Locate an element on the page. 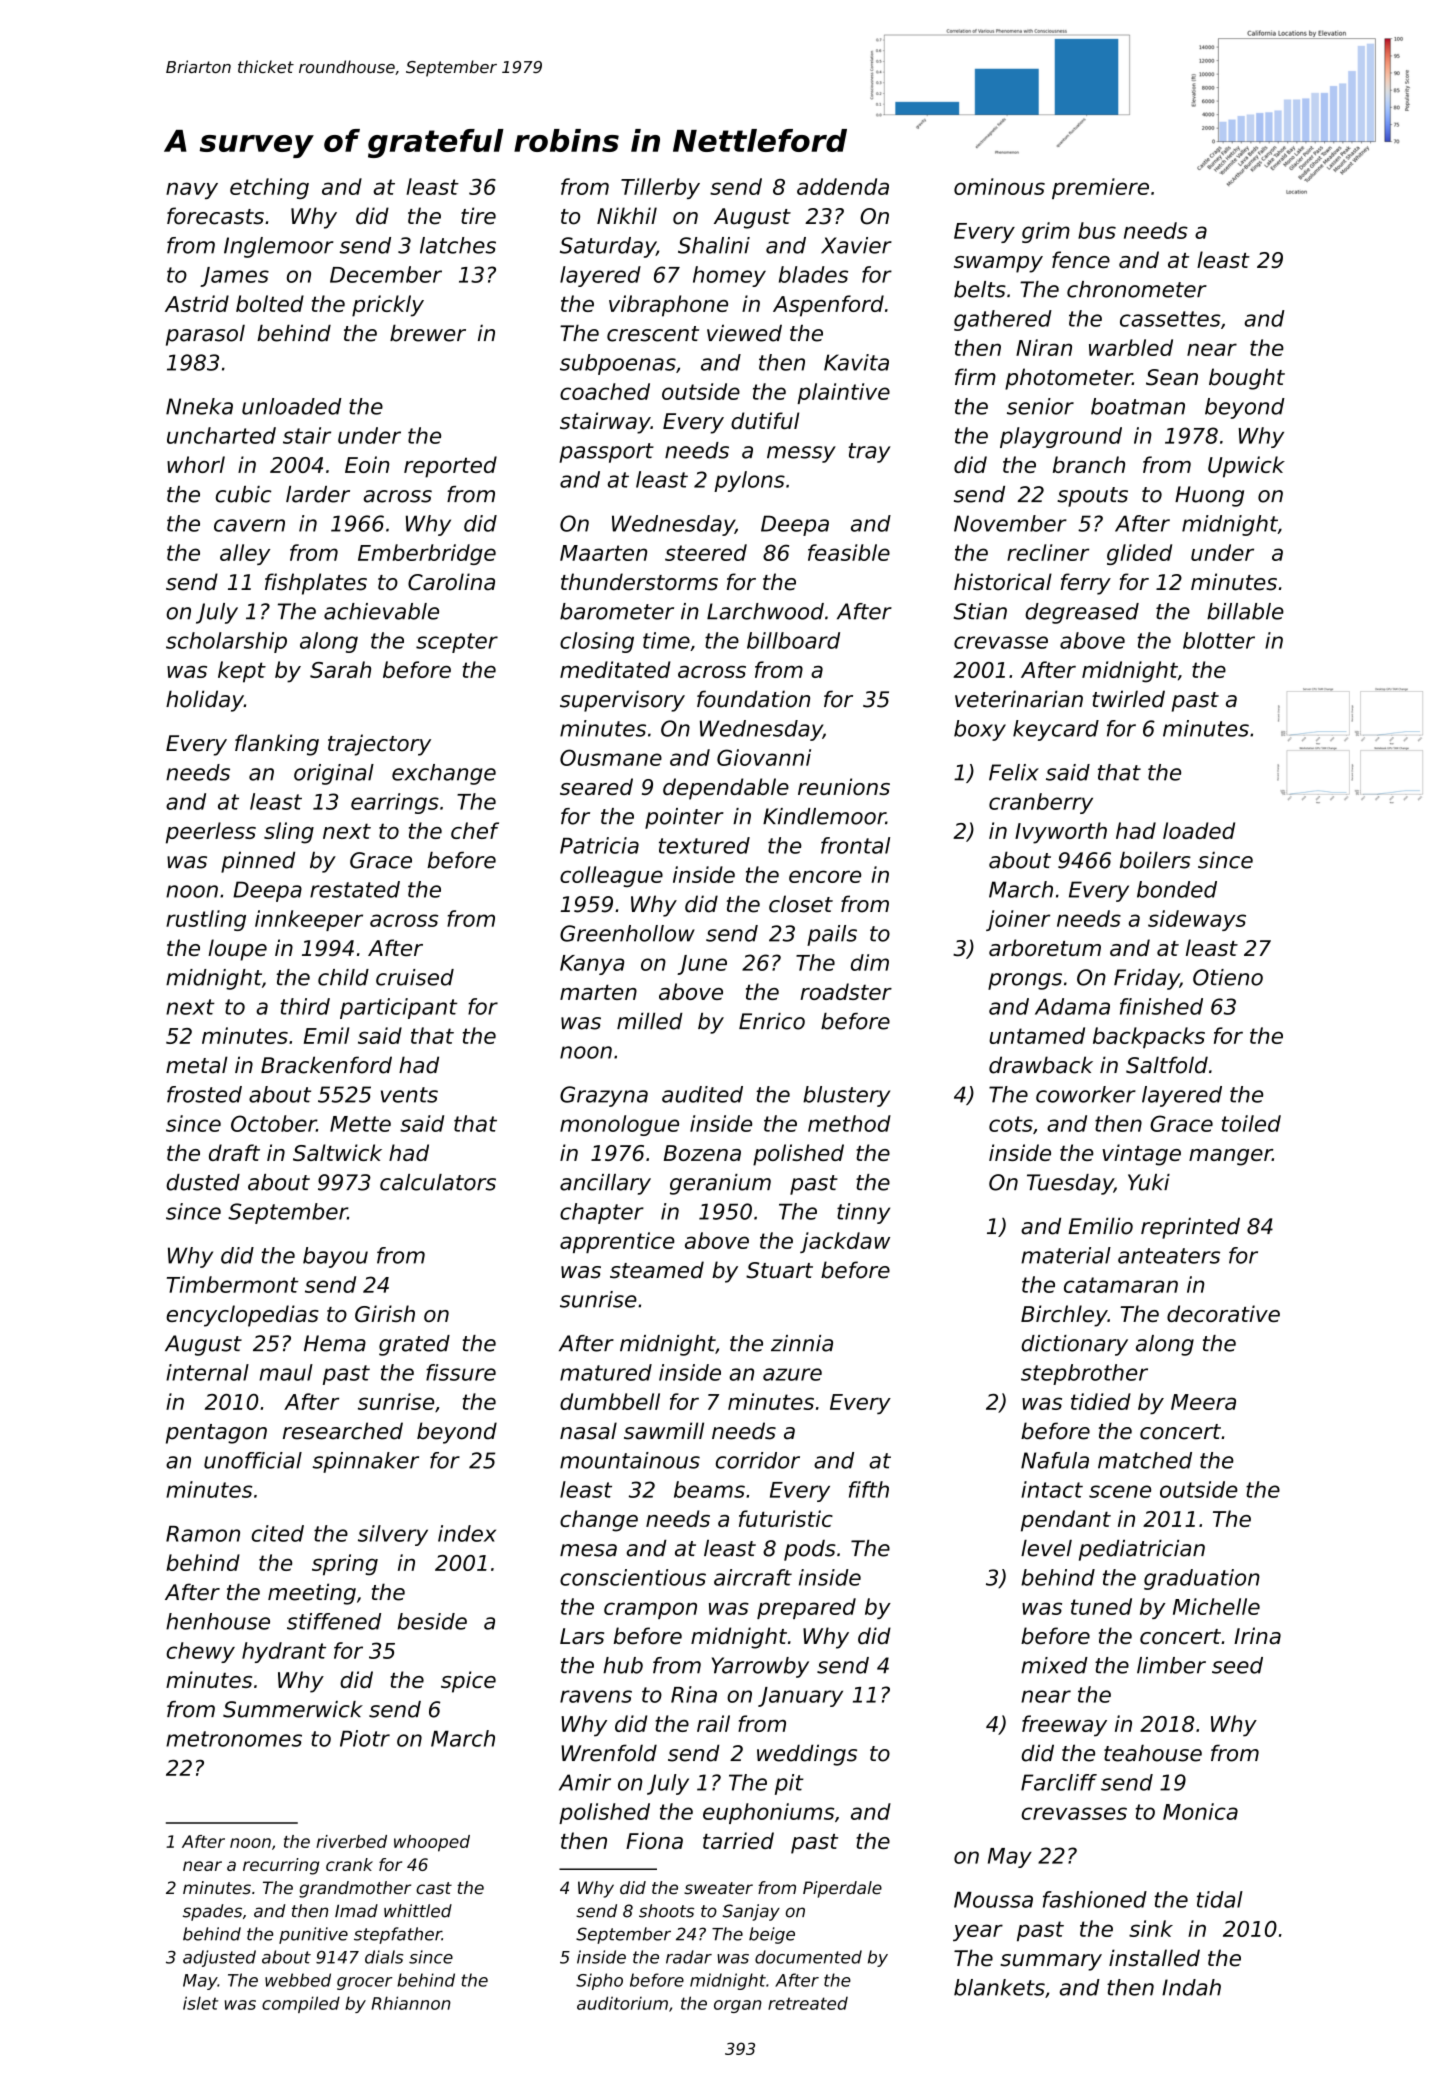  twirled is located at coordinates (1128, 699).
